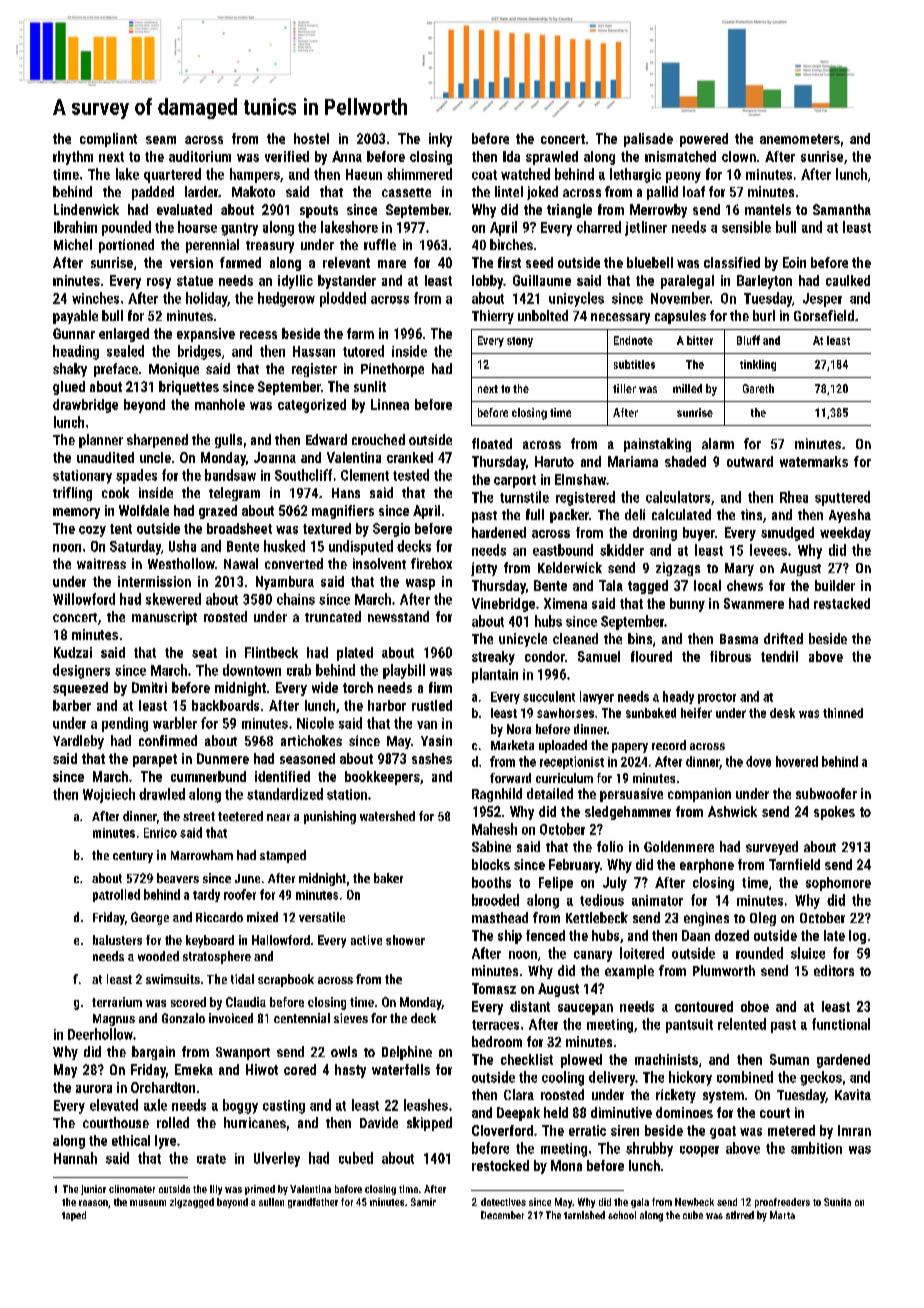 Image resolution: width=924 pixels, height=1308 pixels. Describe the element at coordinates (258, 335) in the image. I see `recess` at that location.
